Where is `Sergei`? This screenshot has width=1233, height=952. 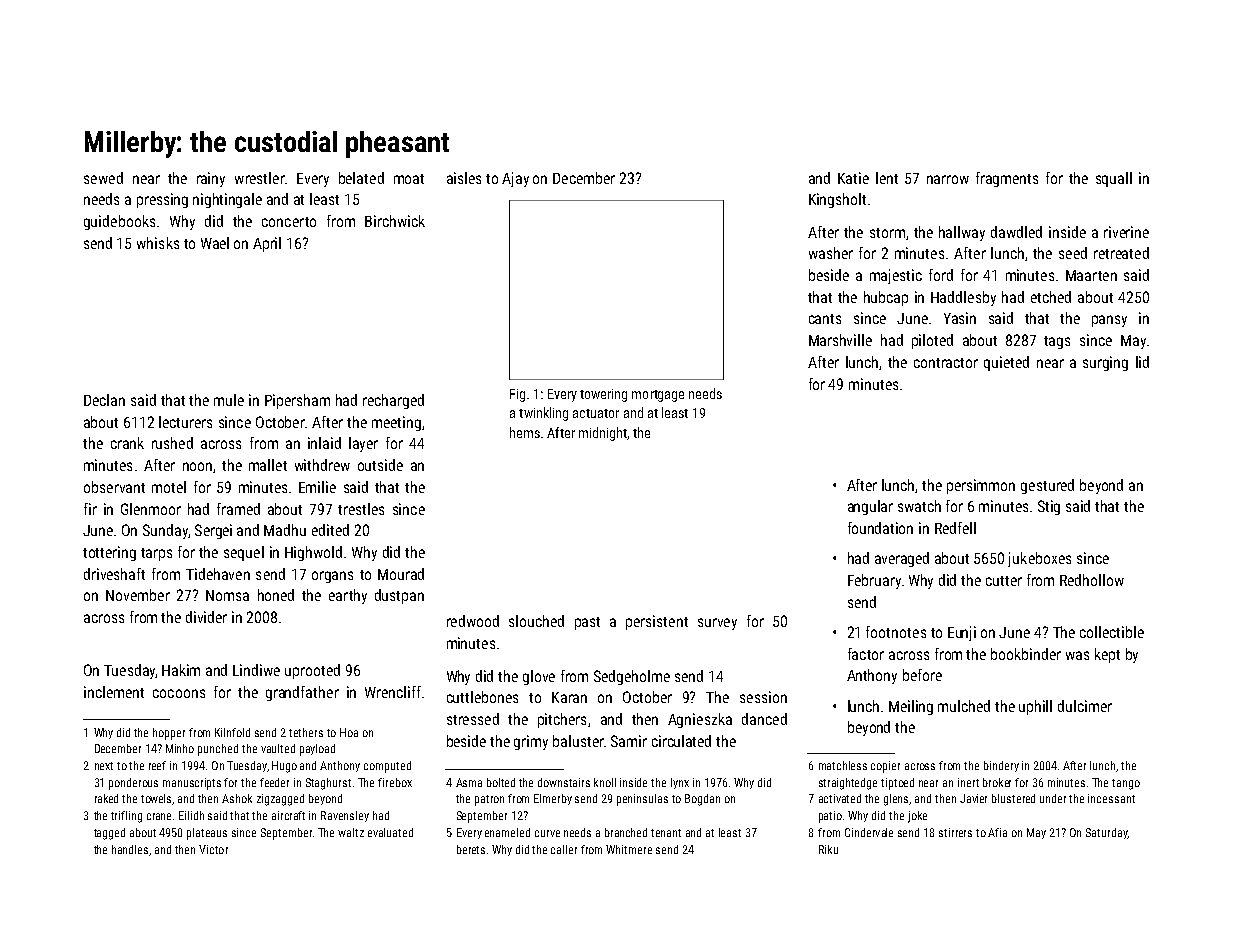
Sergei is located at coordinates (213, 531).
